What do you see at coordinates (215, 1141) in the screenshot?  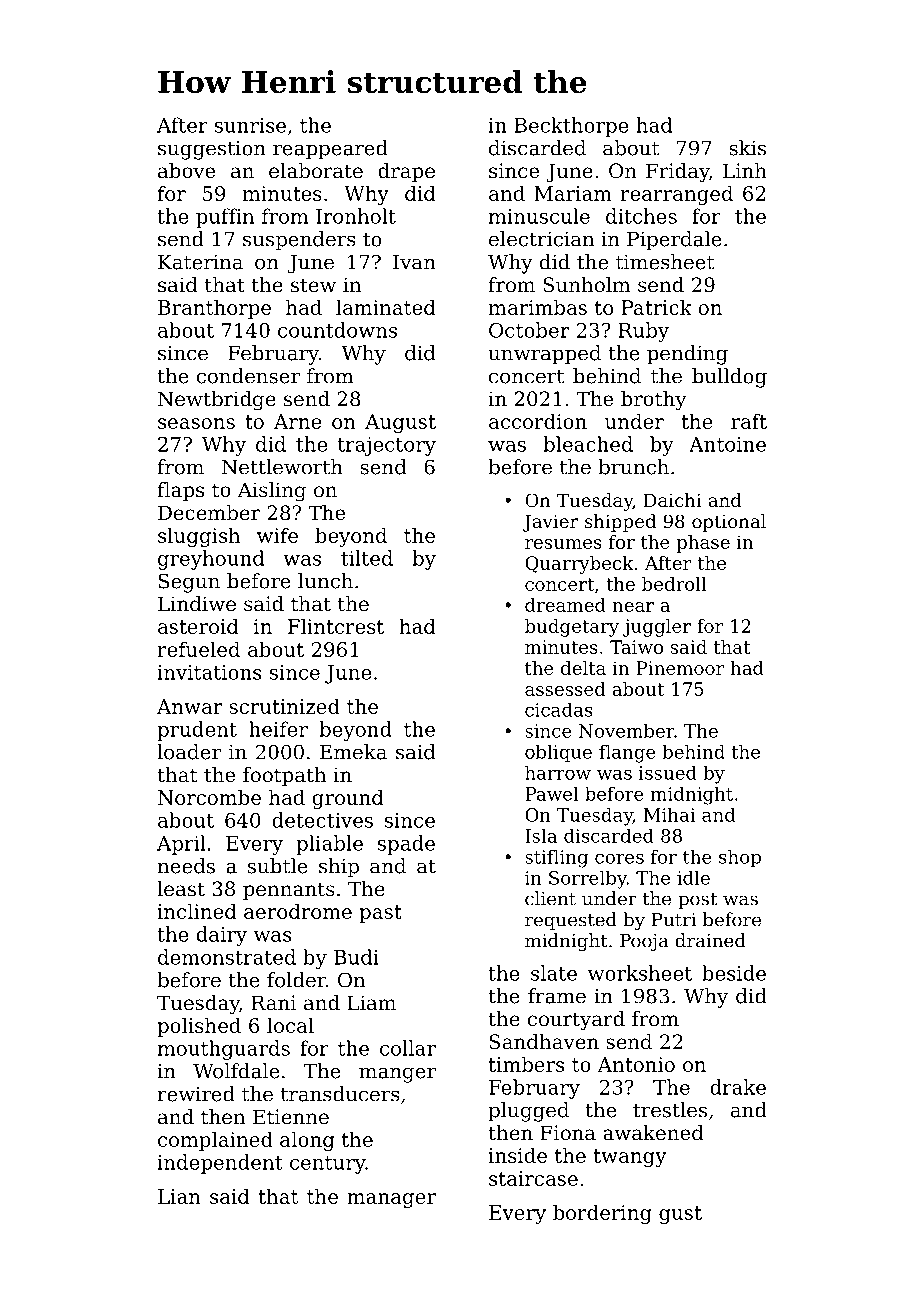 I see `complained` at bounding box center [215, 1141].
